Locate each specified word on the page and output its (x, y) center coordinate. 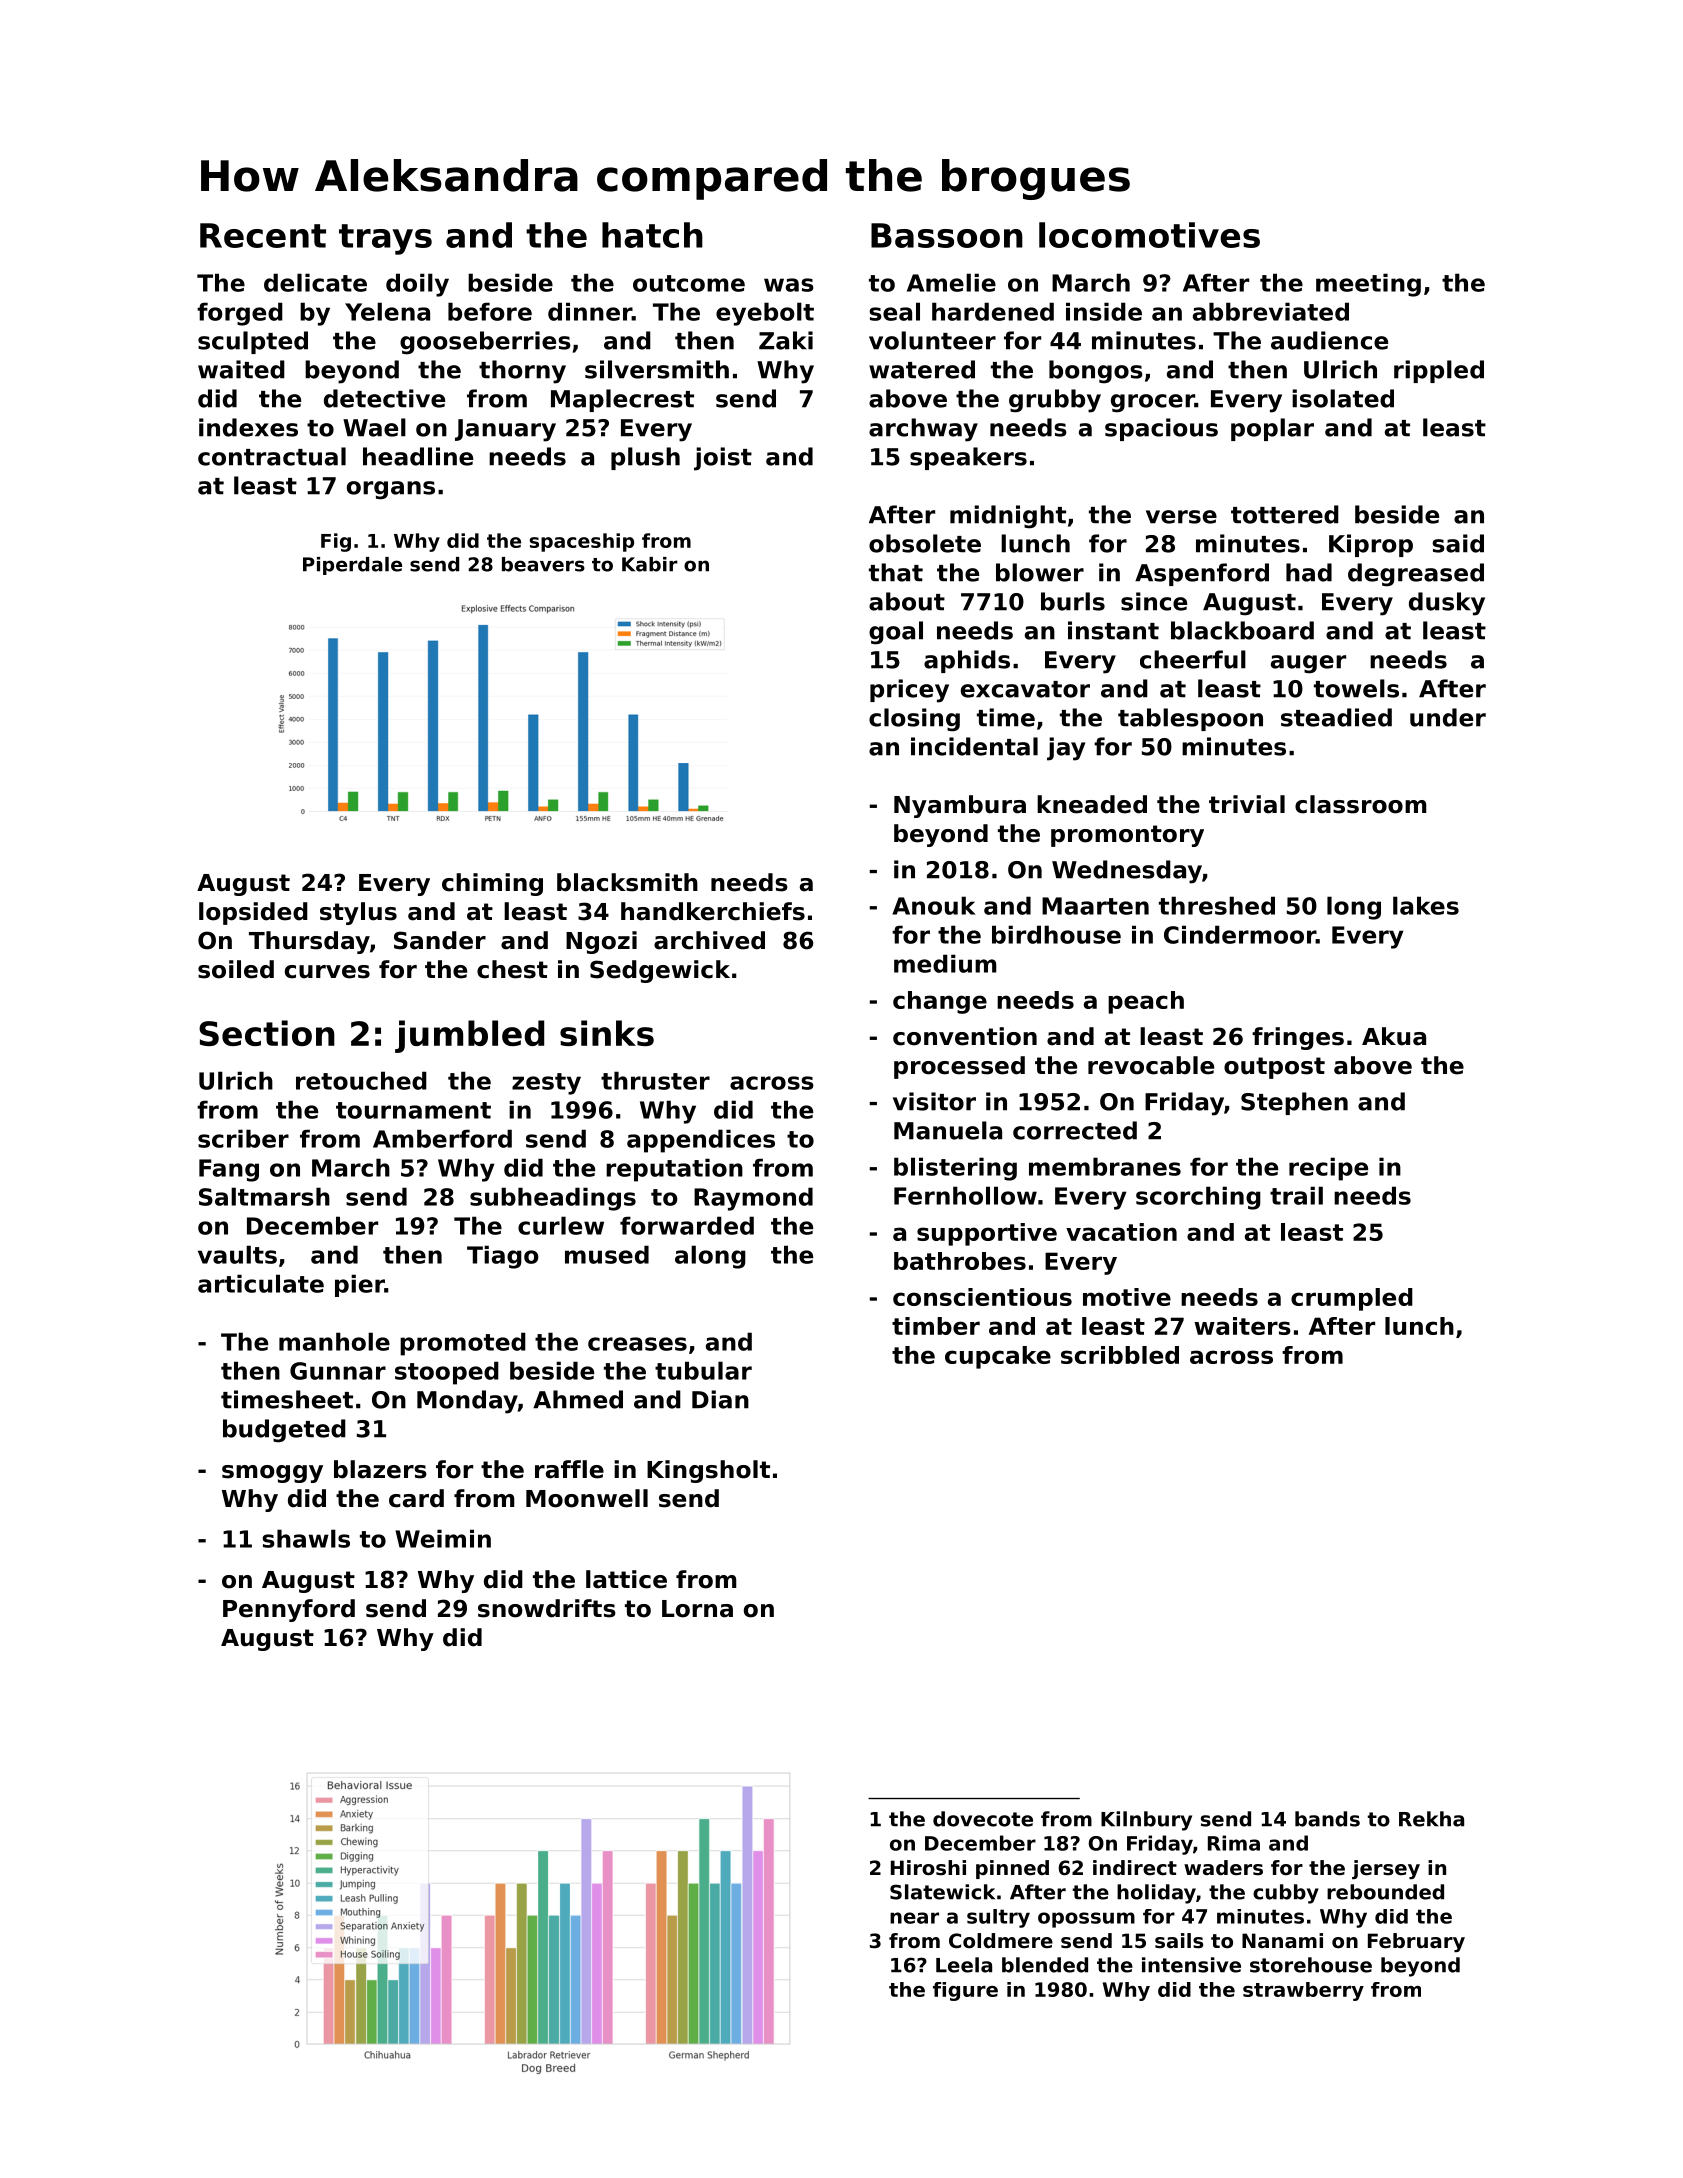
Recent (263, 235)
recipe (1328, 1169)
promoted (463, 1344)
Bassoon (947, 235)
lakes (1426, 905)
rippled (1439, 371)
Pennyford (289, 1610)
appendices (701, 1141)
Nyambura (960, 806)
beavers (543, 564)
